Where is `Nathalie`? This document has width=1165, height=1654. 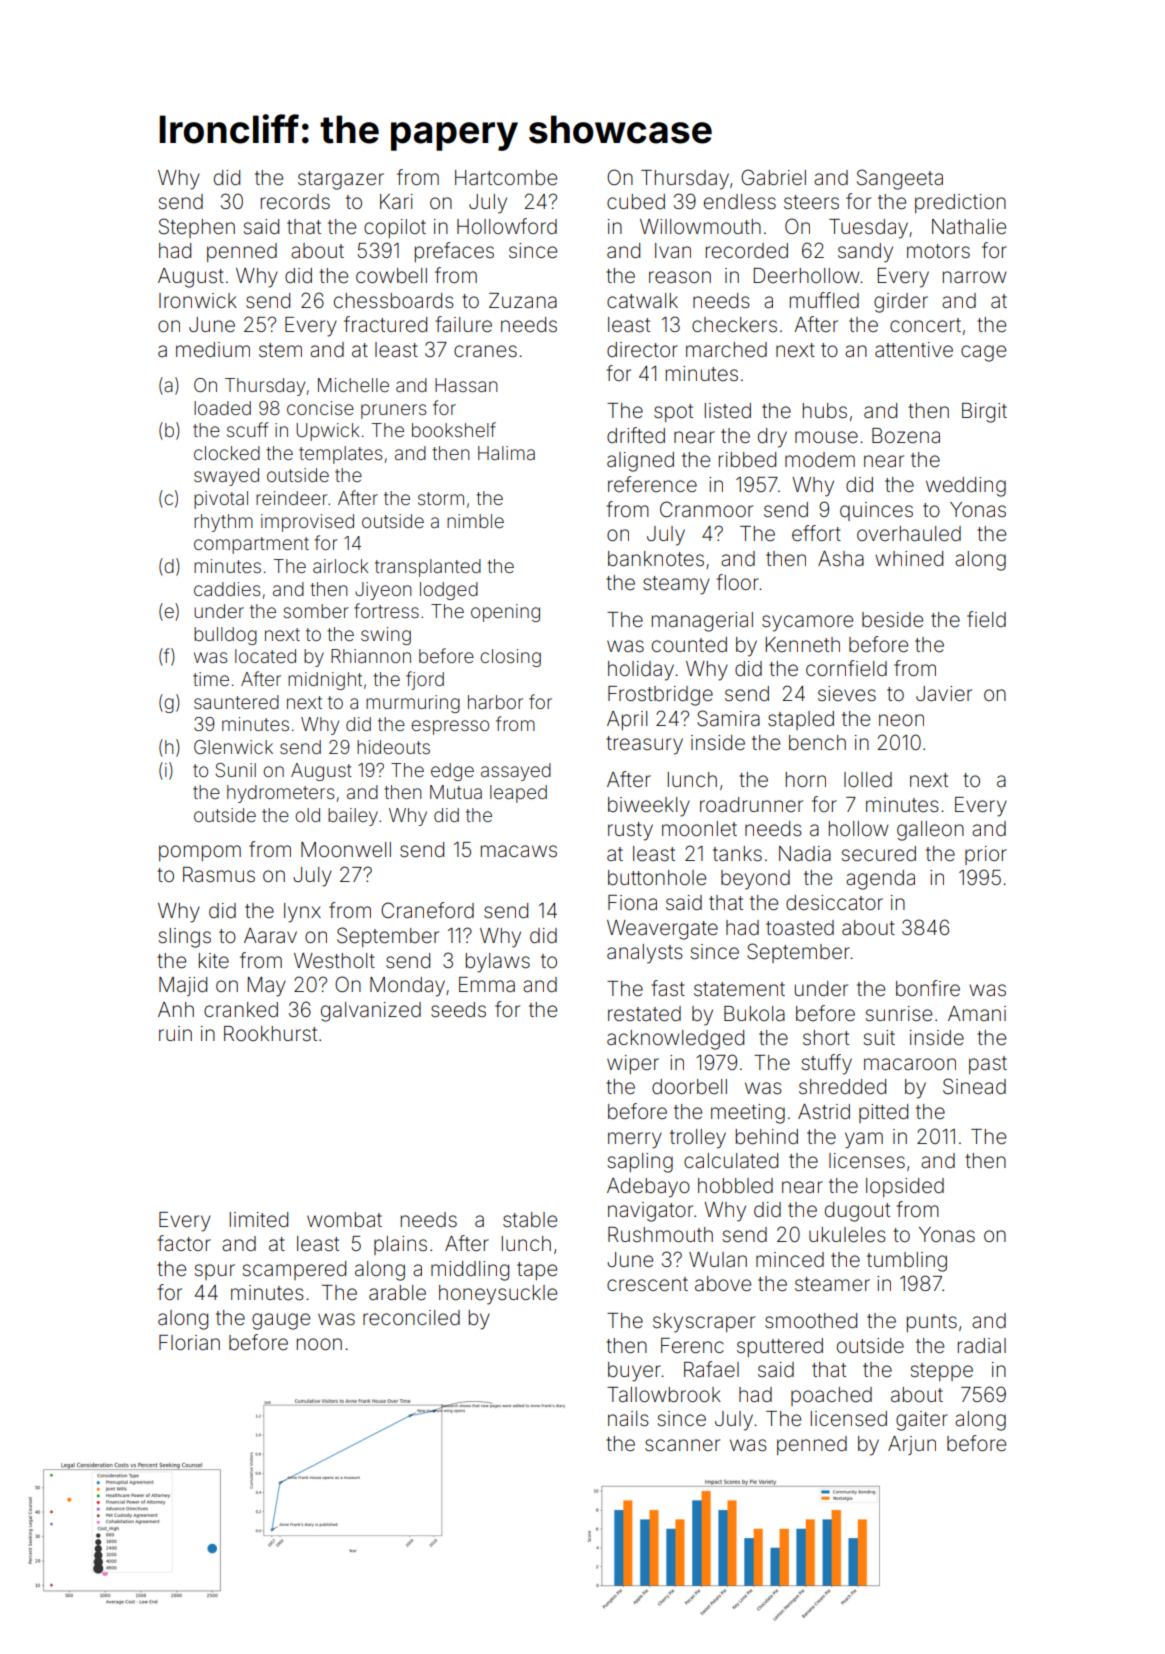 Nathalie is located at coordinates (969, 227).
